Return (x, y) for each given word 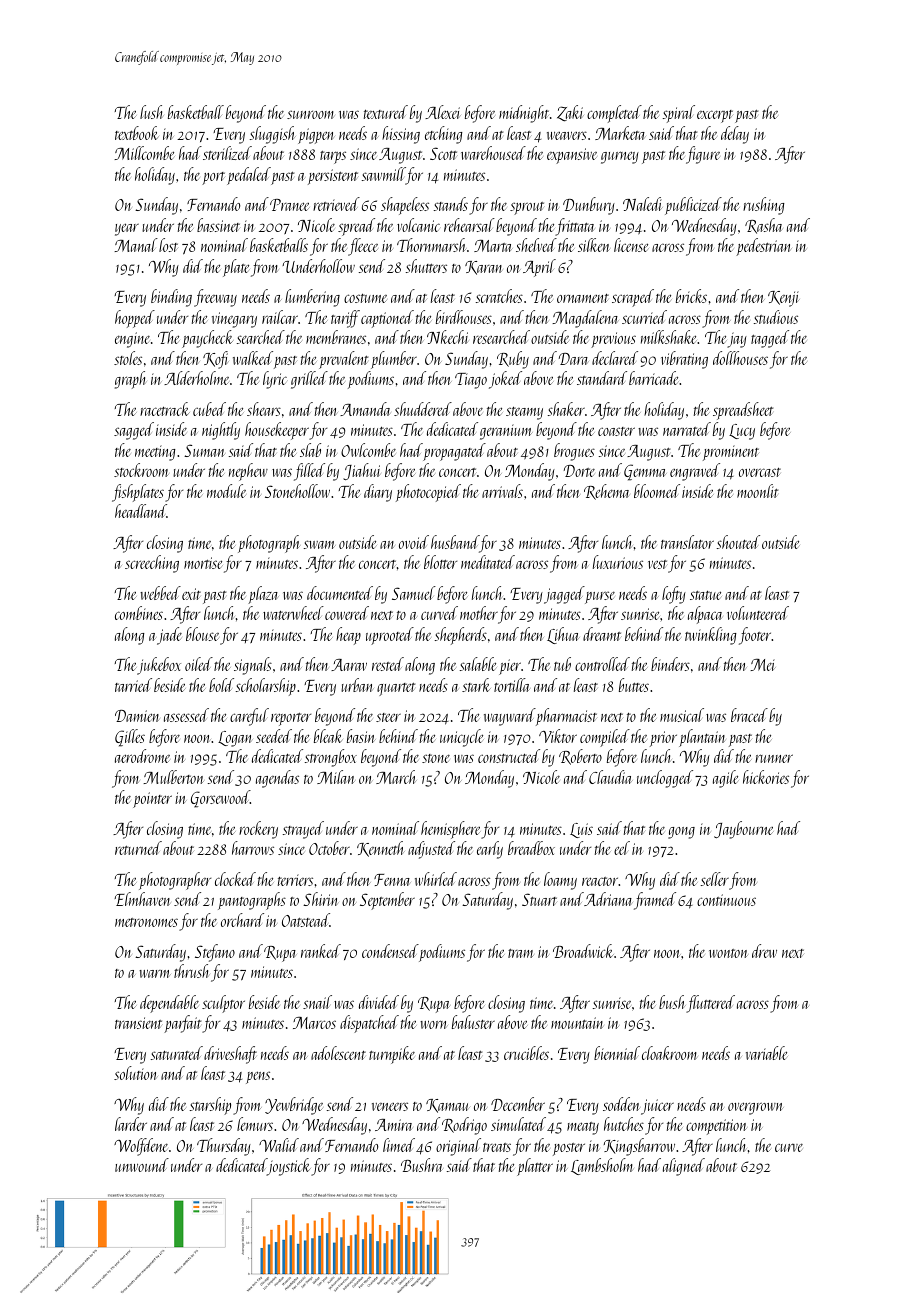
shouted (738, 542)
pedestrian (764, 247)
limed (399, 1145)
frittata (574, 227)
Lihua (563, 635)
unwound (142, 1165)
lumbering (312, 298)
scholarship (266, 687)
